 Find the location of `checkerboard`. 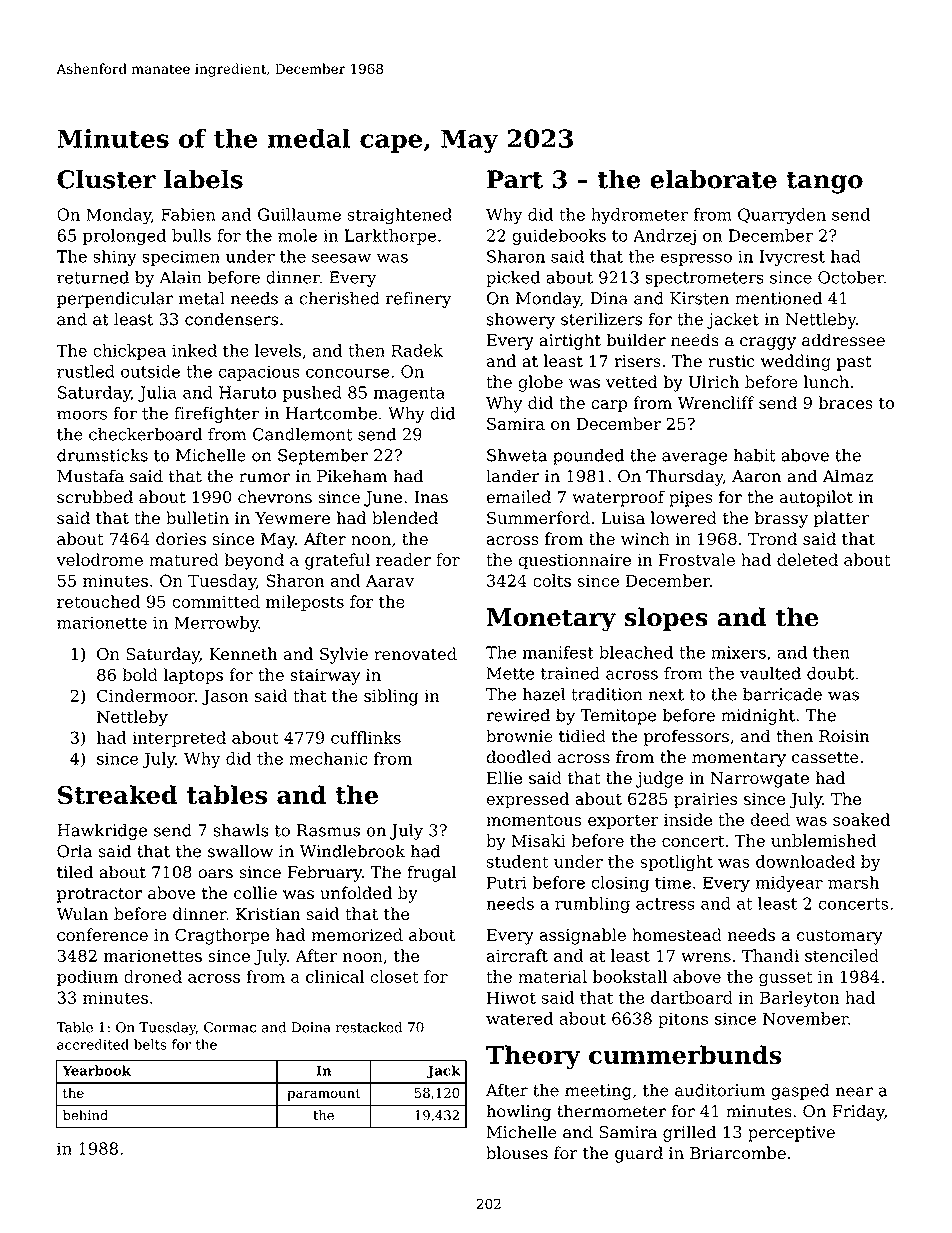

checkerboard is located at coordinates (145, 434).
